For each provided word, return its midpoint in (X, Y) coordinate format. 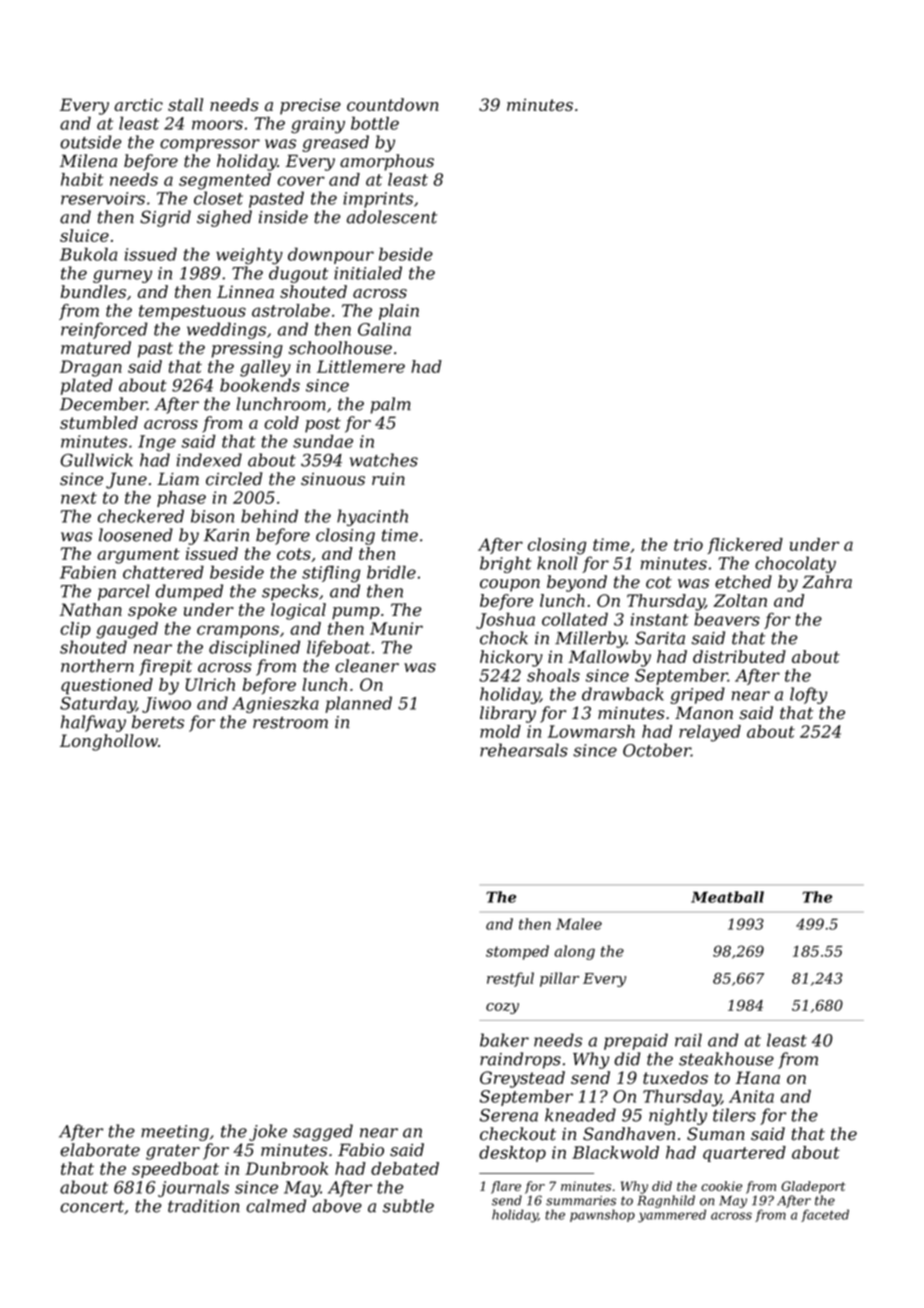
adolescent (392, 217)
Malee (579, 924)
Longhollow (109, 742)
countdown (393, 104)
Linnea (245, 291)
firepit (165, 667)
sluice (84, 235)
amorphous (387, 162)
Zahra (827, 582)
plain (399, 312)
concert (92, 1207)
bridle (391, 572)
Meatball (727, 897)
